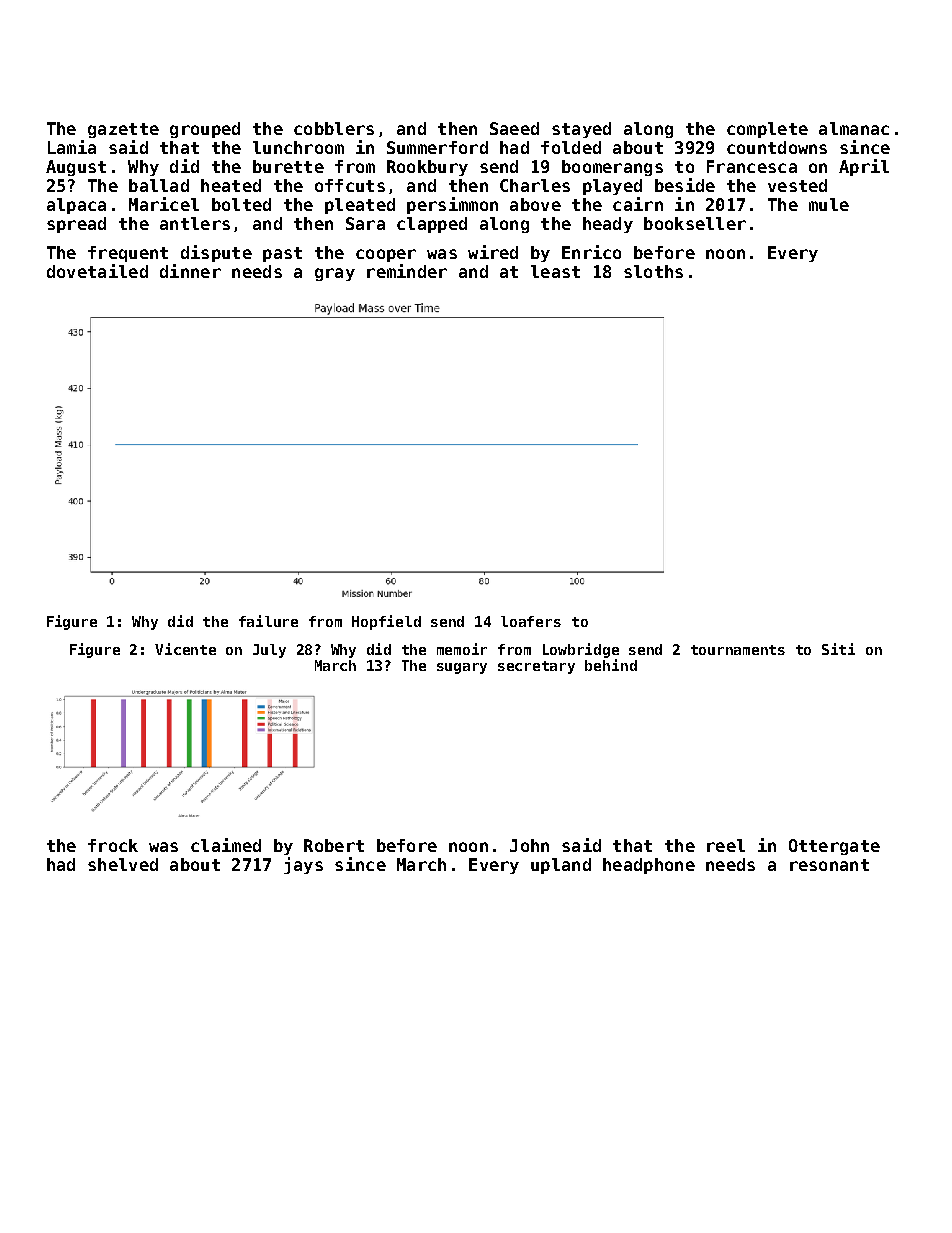 The height and width of the image is (1233, 952). I want to click on dovetailed, so click(97, 271).
